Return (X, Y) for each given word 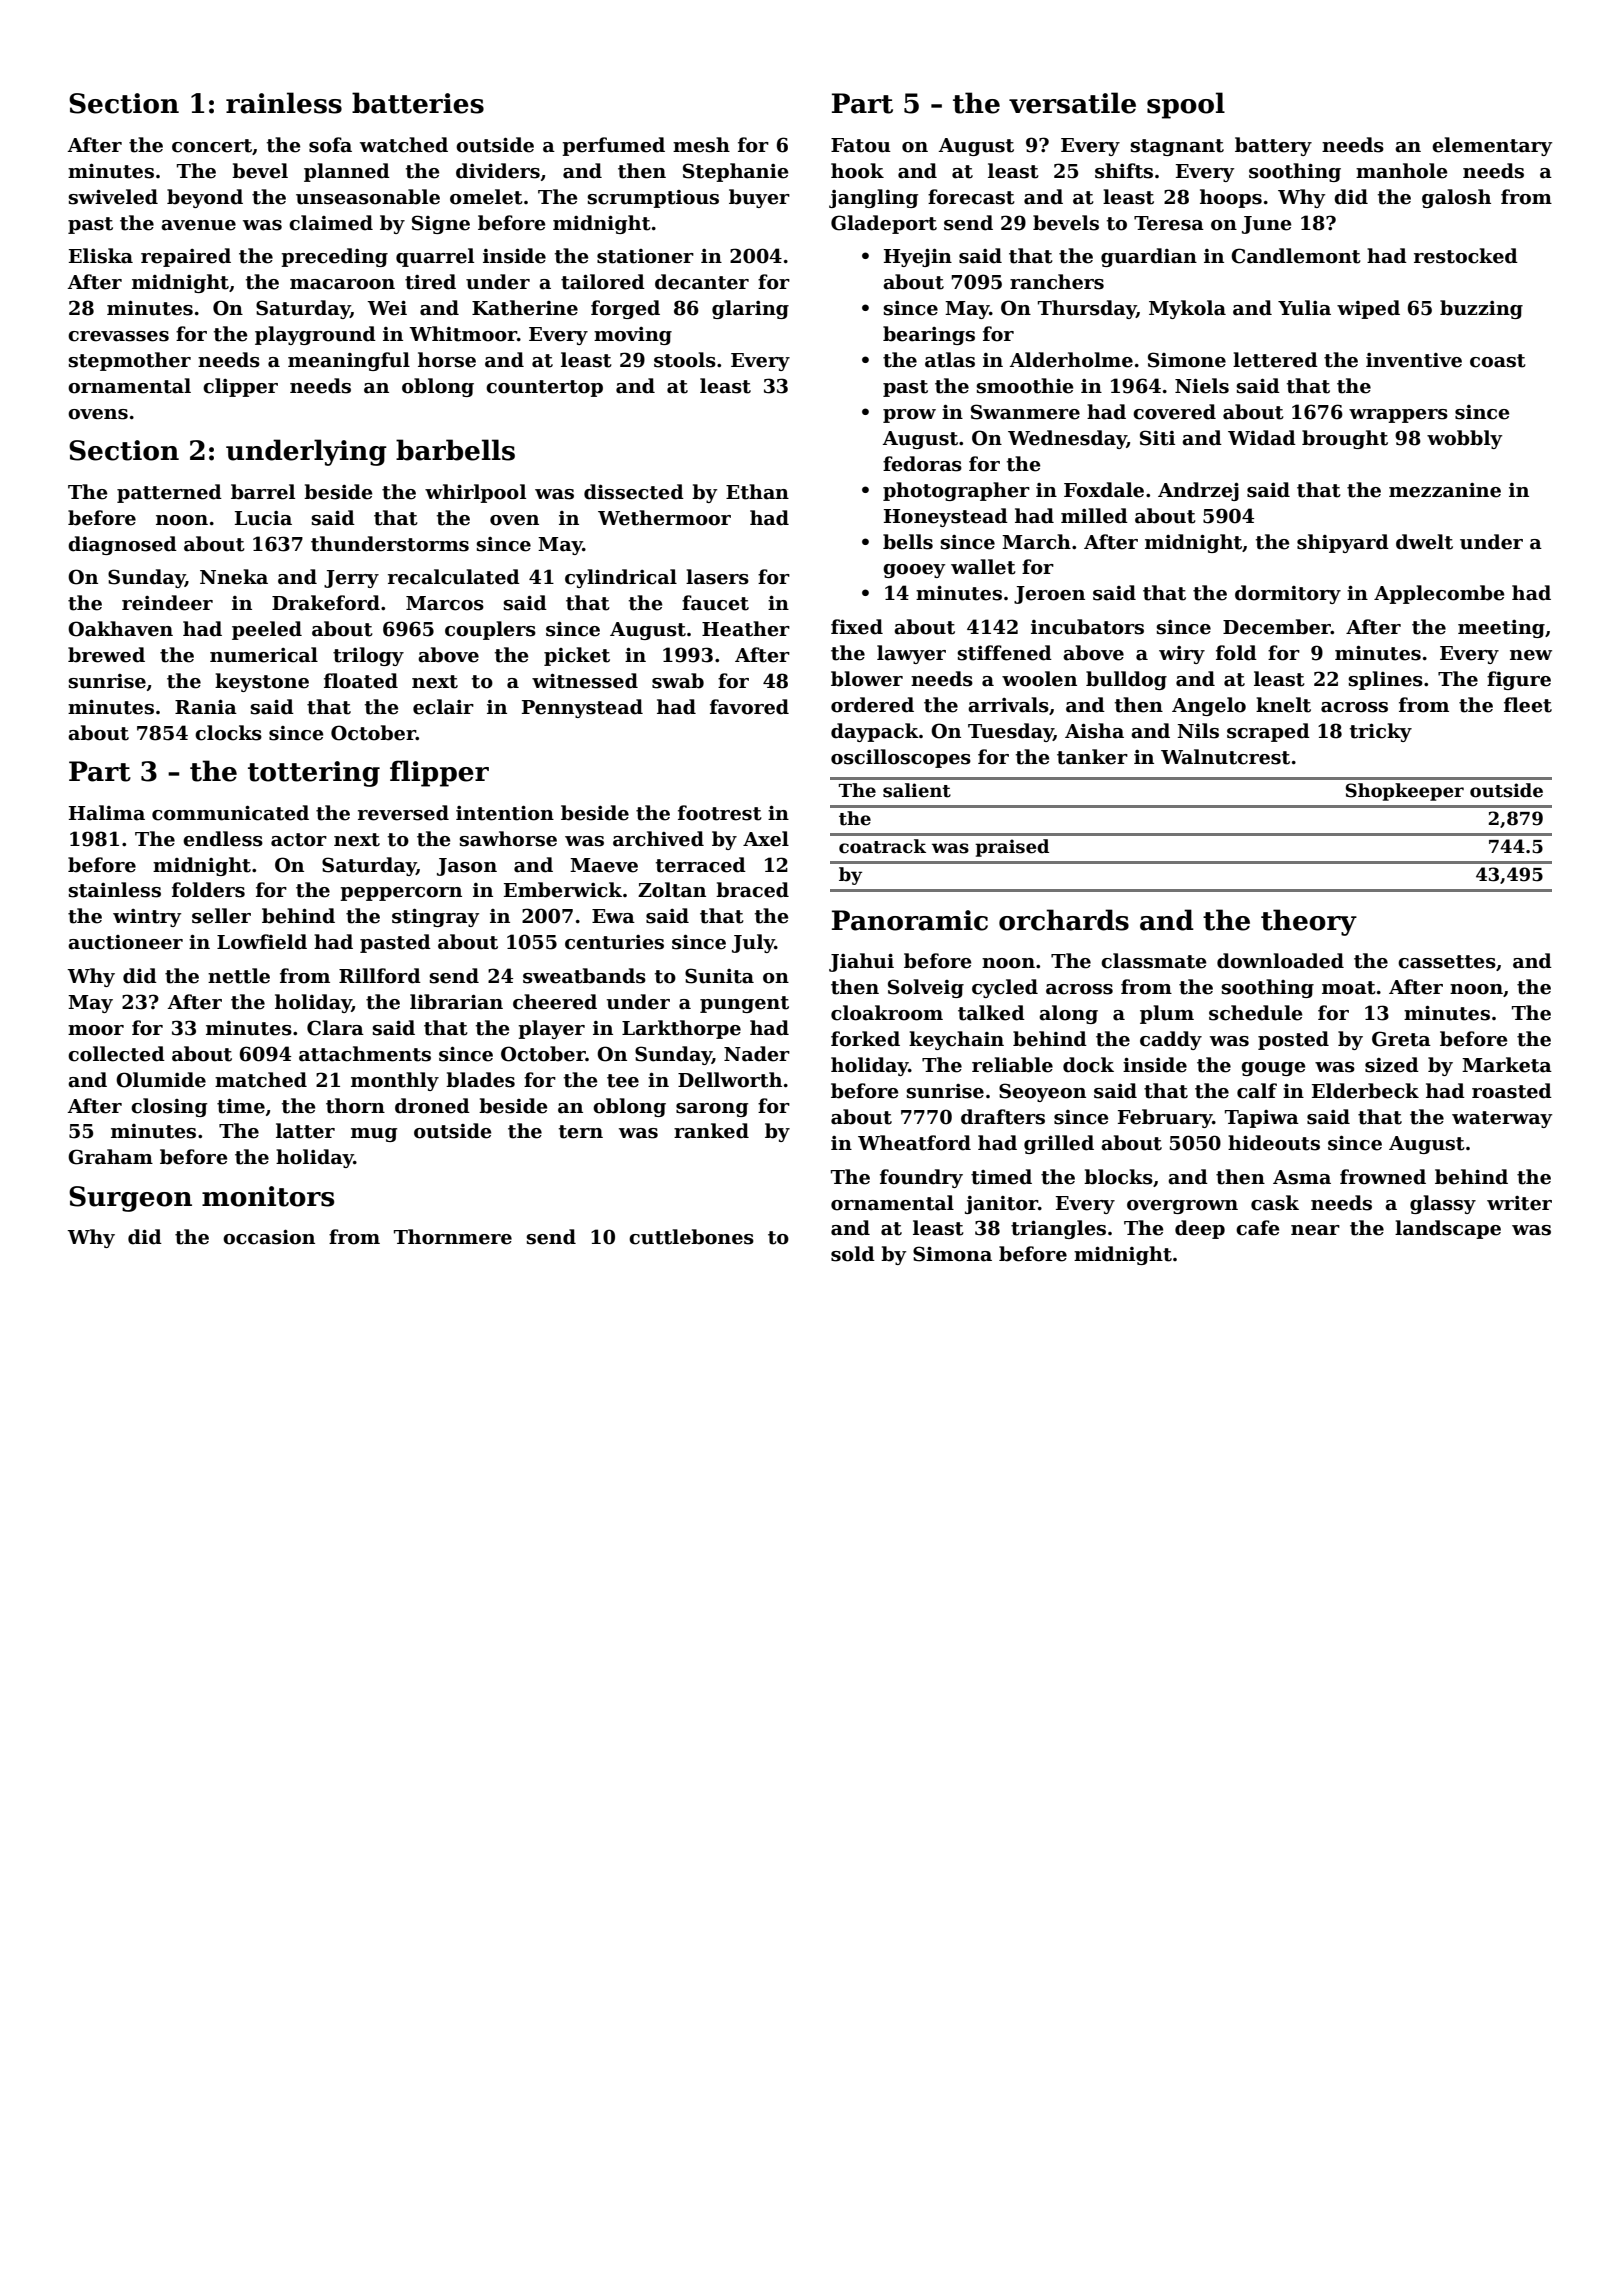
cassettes (1447, 962)
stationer (645, 256)
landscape (1448, 1229)
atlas (950, 360)
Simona (952, 1254)
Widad (1262, 438)
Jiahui (861, 962)
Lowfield (262, 942)
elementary (1492, 146)
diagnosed (122, 545)
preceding (334, 257)
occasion (269, 1237)
